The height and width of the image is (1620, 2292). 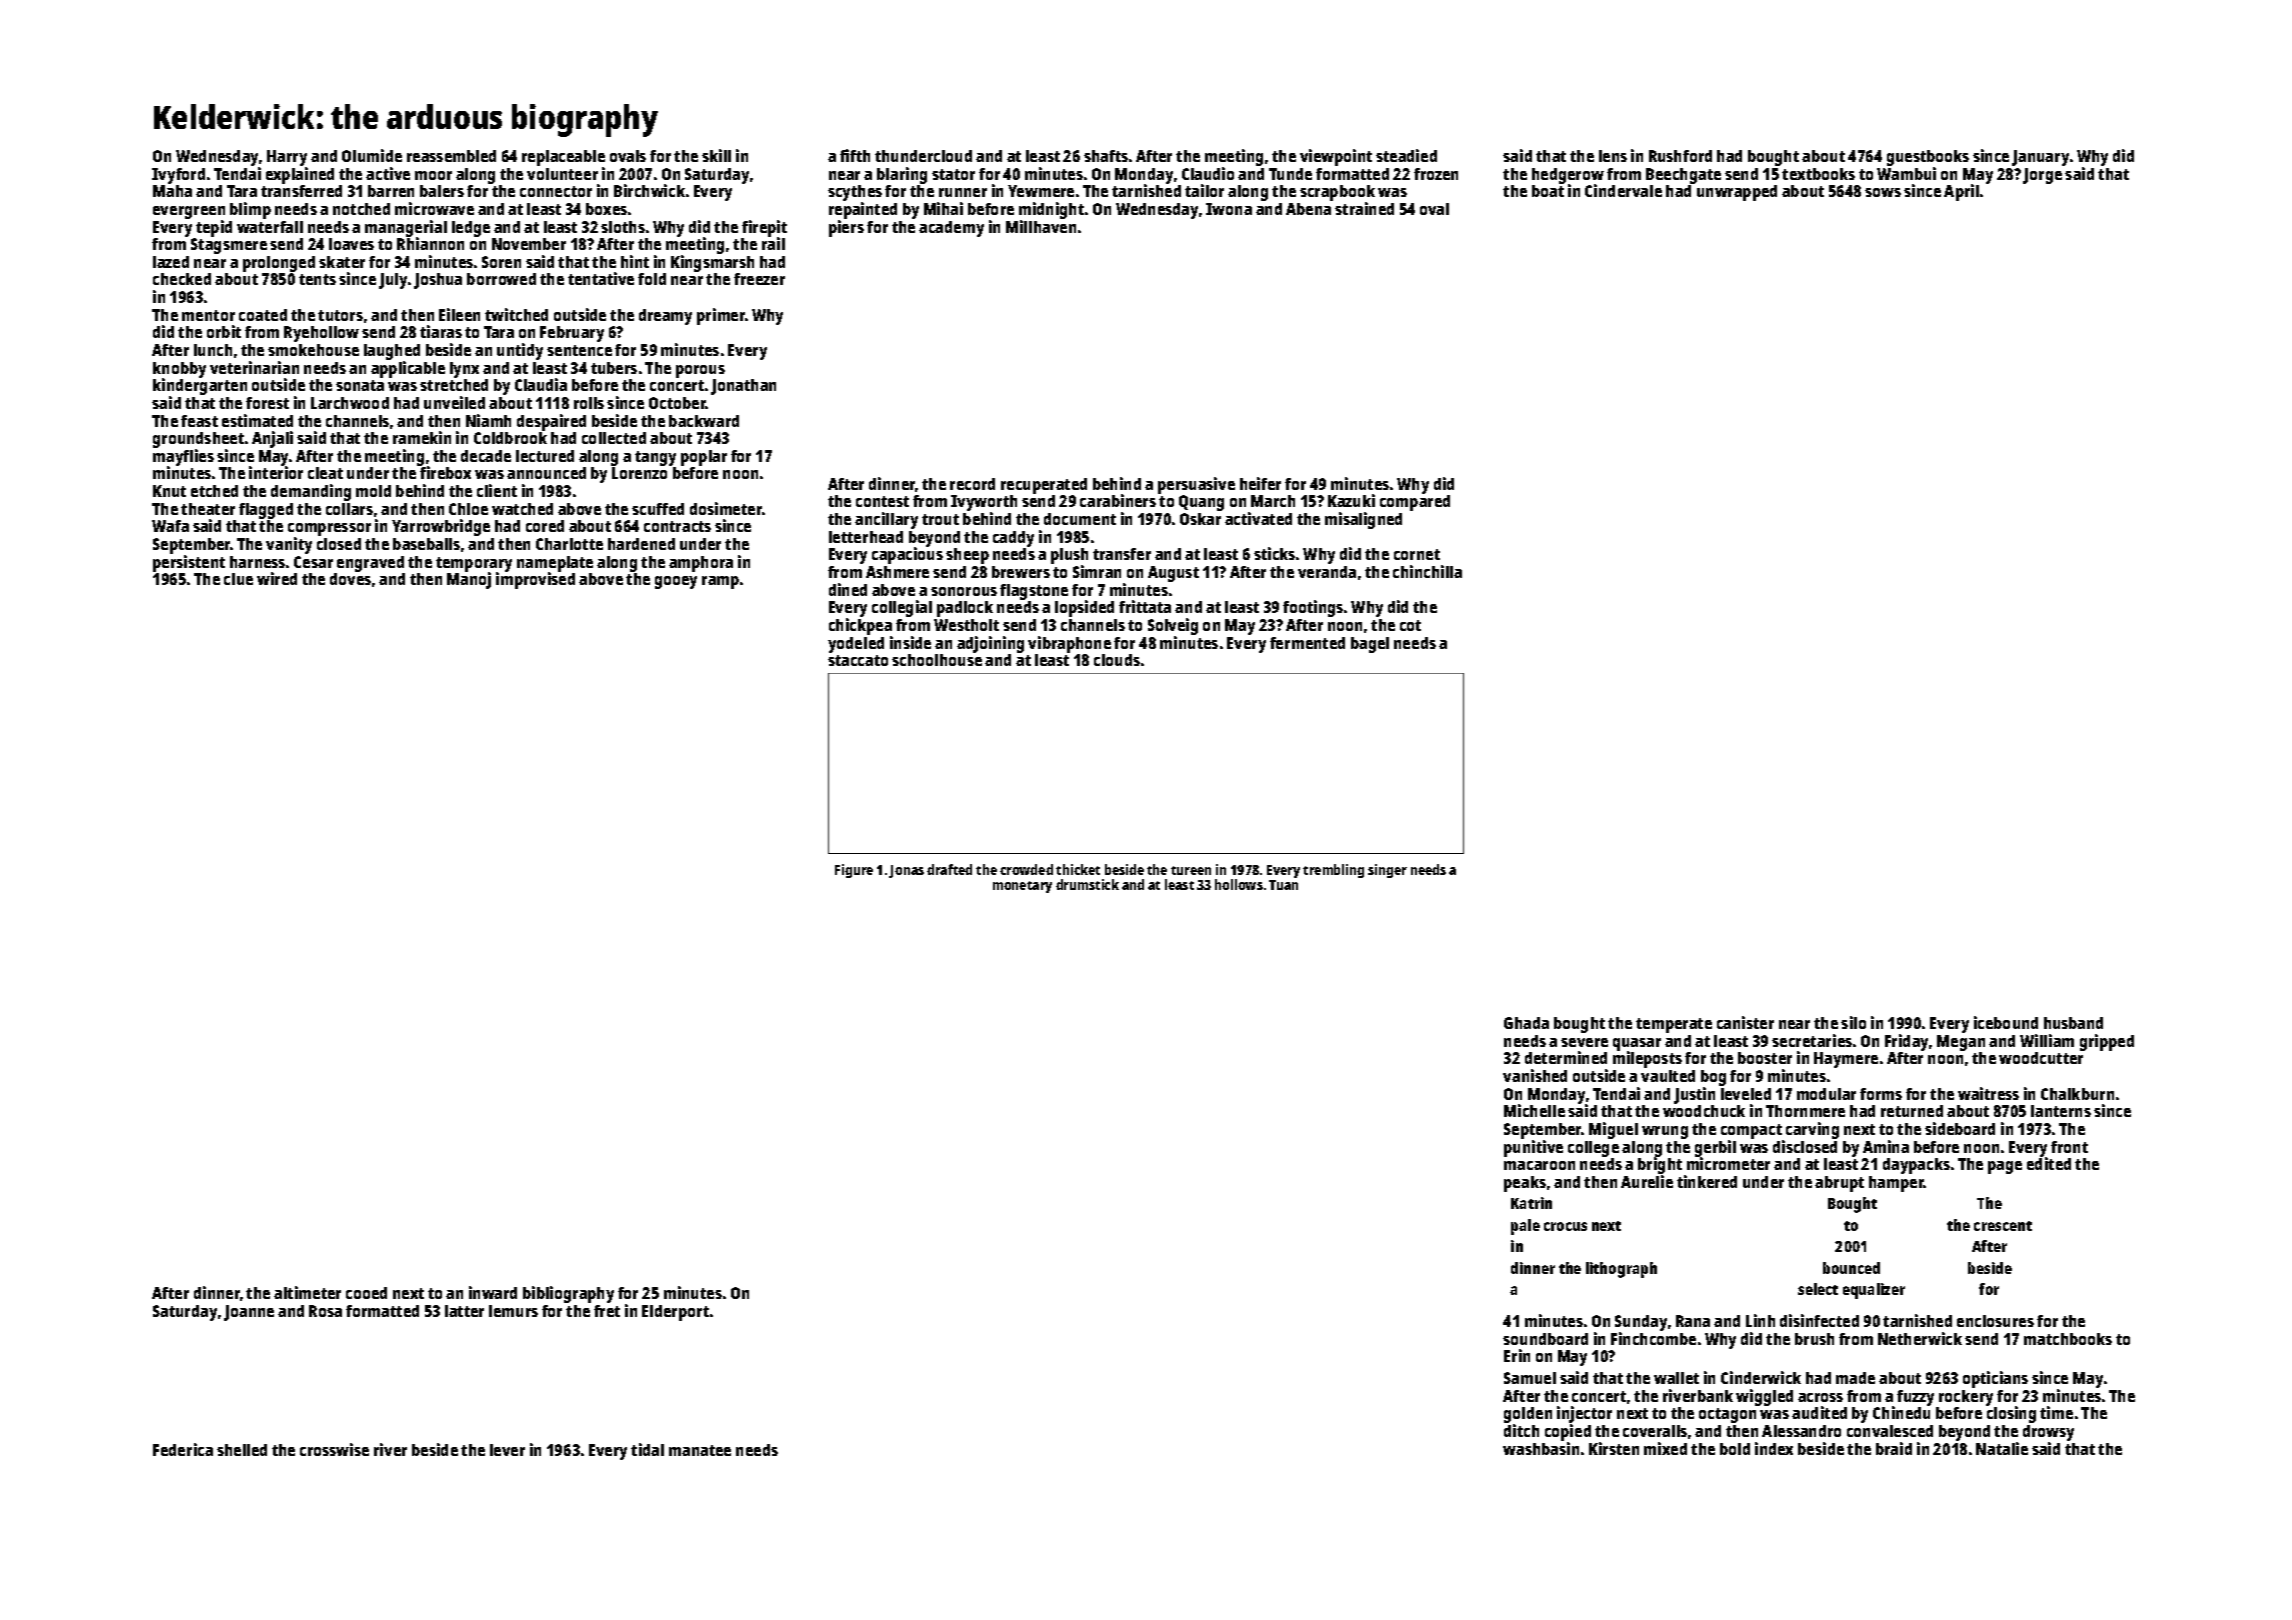 I want to click on hollows, so click(x=1239, y=884).
